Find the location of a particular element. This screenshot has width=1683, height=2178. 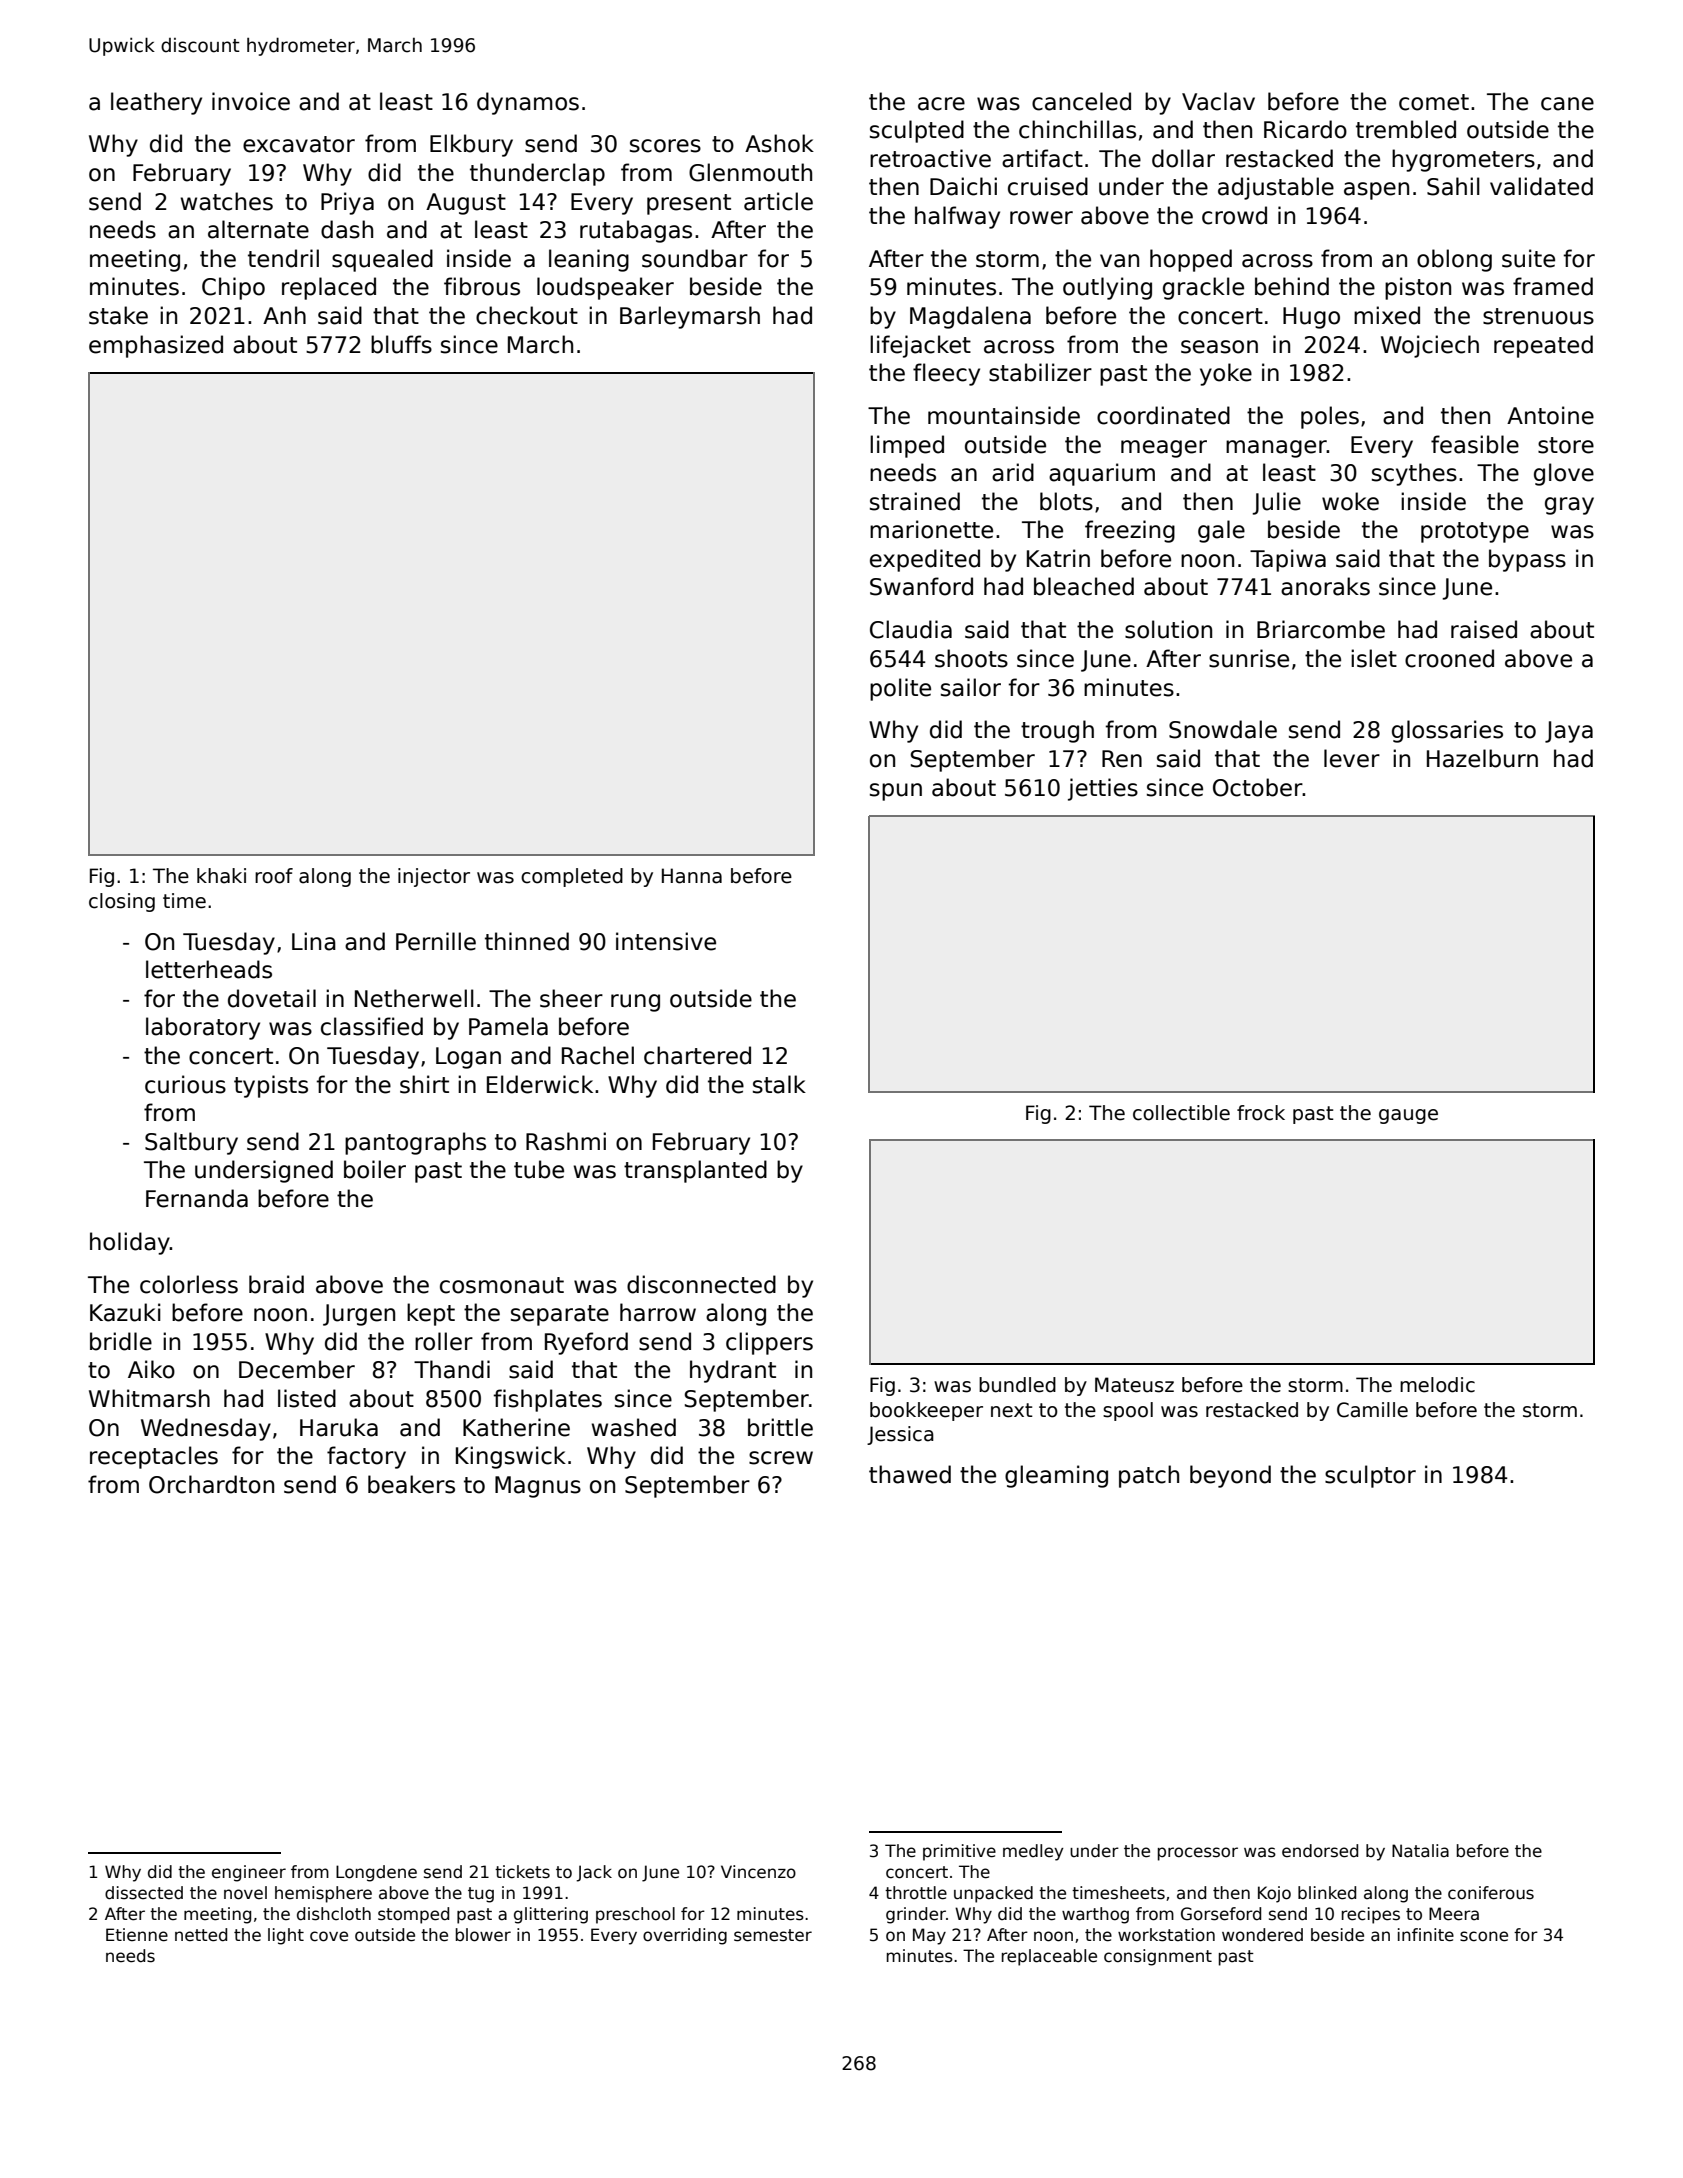

melodic is located at coordinates (1437, 1385).
